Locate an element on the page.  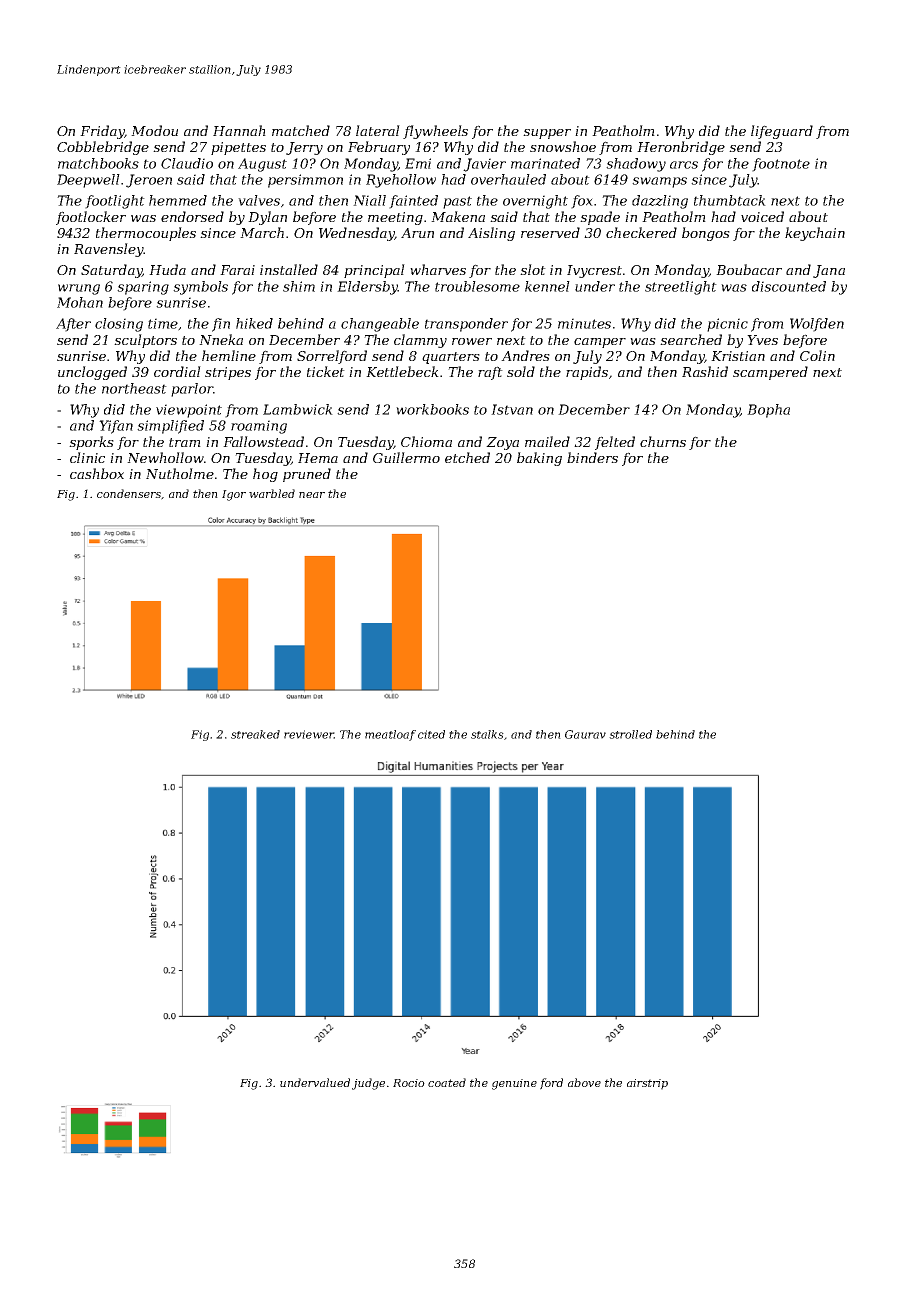
streaked is located at coordinates (255, 734).
